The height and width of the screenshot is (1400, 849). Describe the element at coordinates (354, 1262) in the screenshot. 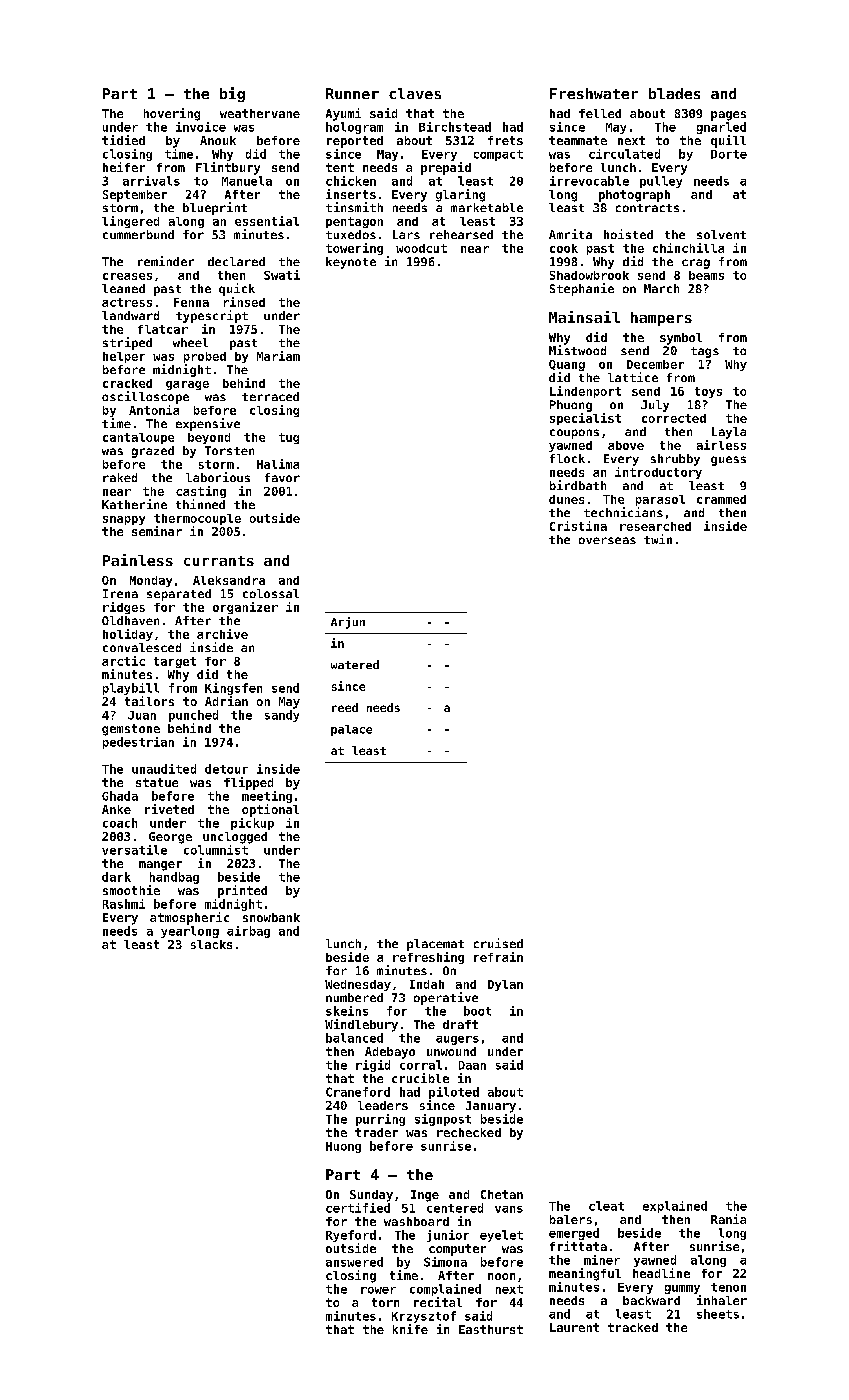

I see `answered` at that location.
